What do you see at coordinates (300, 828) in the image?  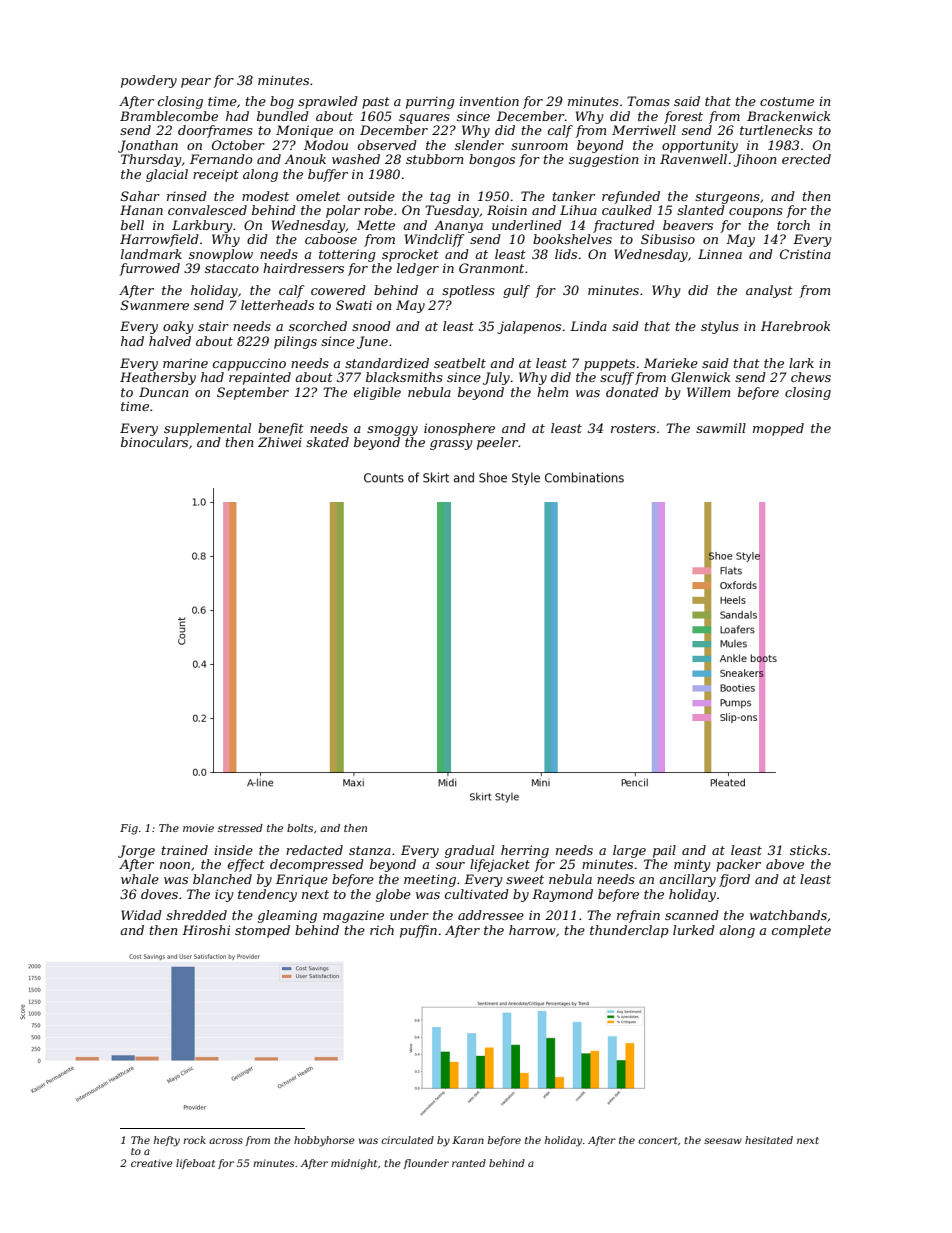 I see `bolts` at bounding box center [300, 828].
